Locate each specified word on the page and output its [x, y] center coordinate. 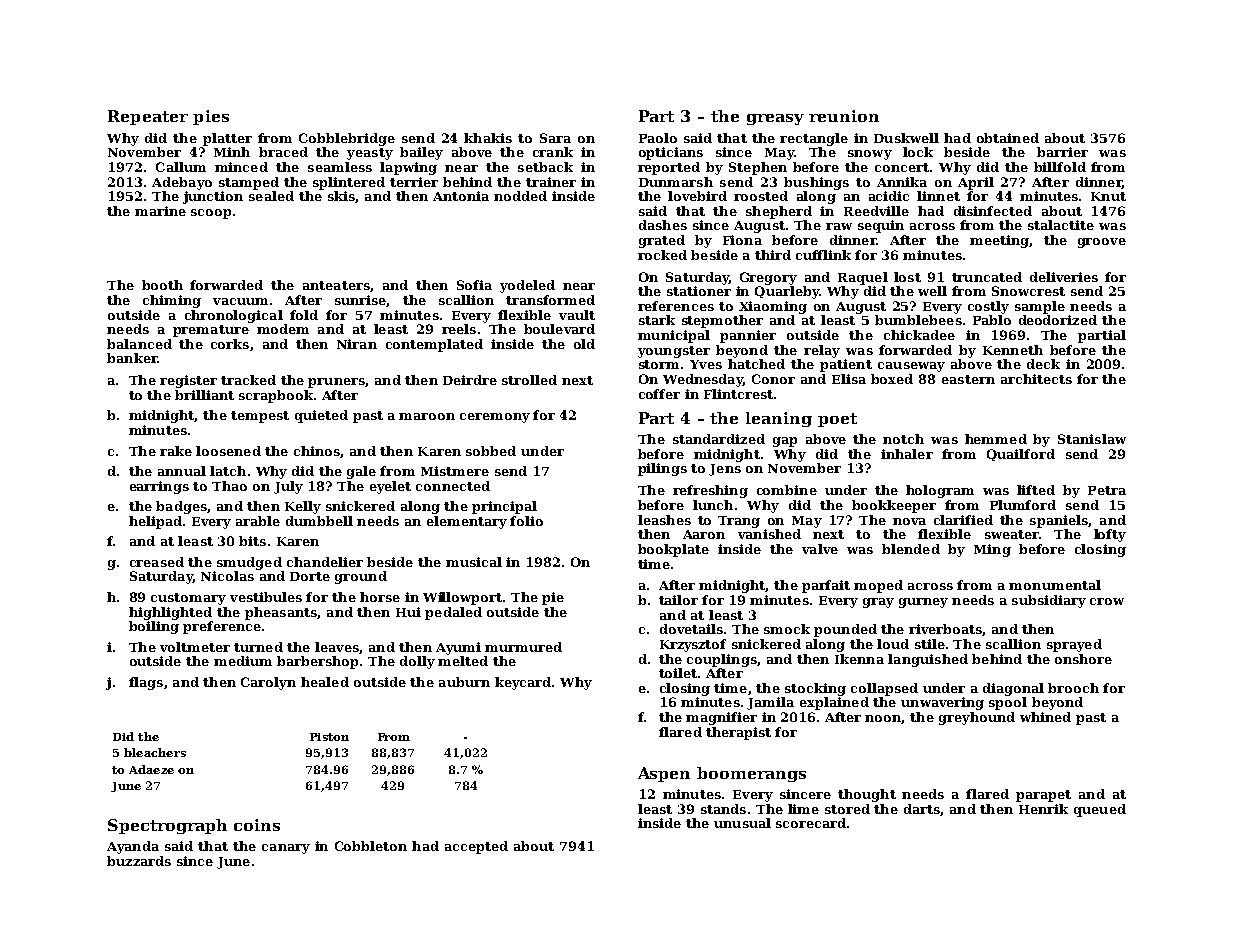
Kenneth [1013, 350]
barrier [1062, 152]
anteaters [336, 285]
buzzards [139, 861]
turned [258, 647]
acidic [889, 196]
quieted [321, 416]
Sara [555, 138]
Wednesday [703, 380]
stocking [815, 689]
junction [213, 197]
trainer [551, 182]
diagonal [1013, 689]
